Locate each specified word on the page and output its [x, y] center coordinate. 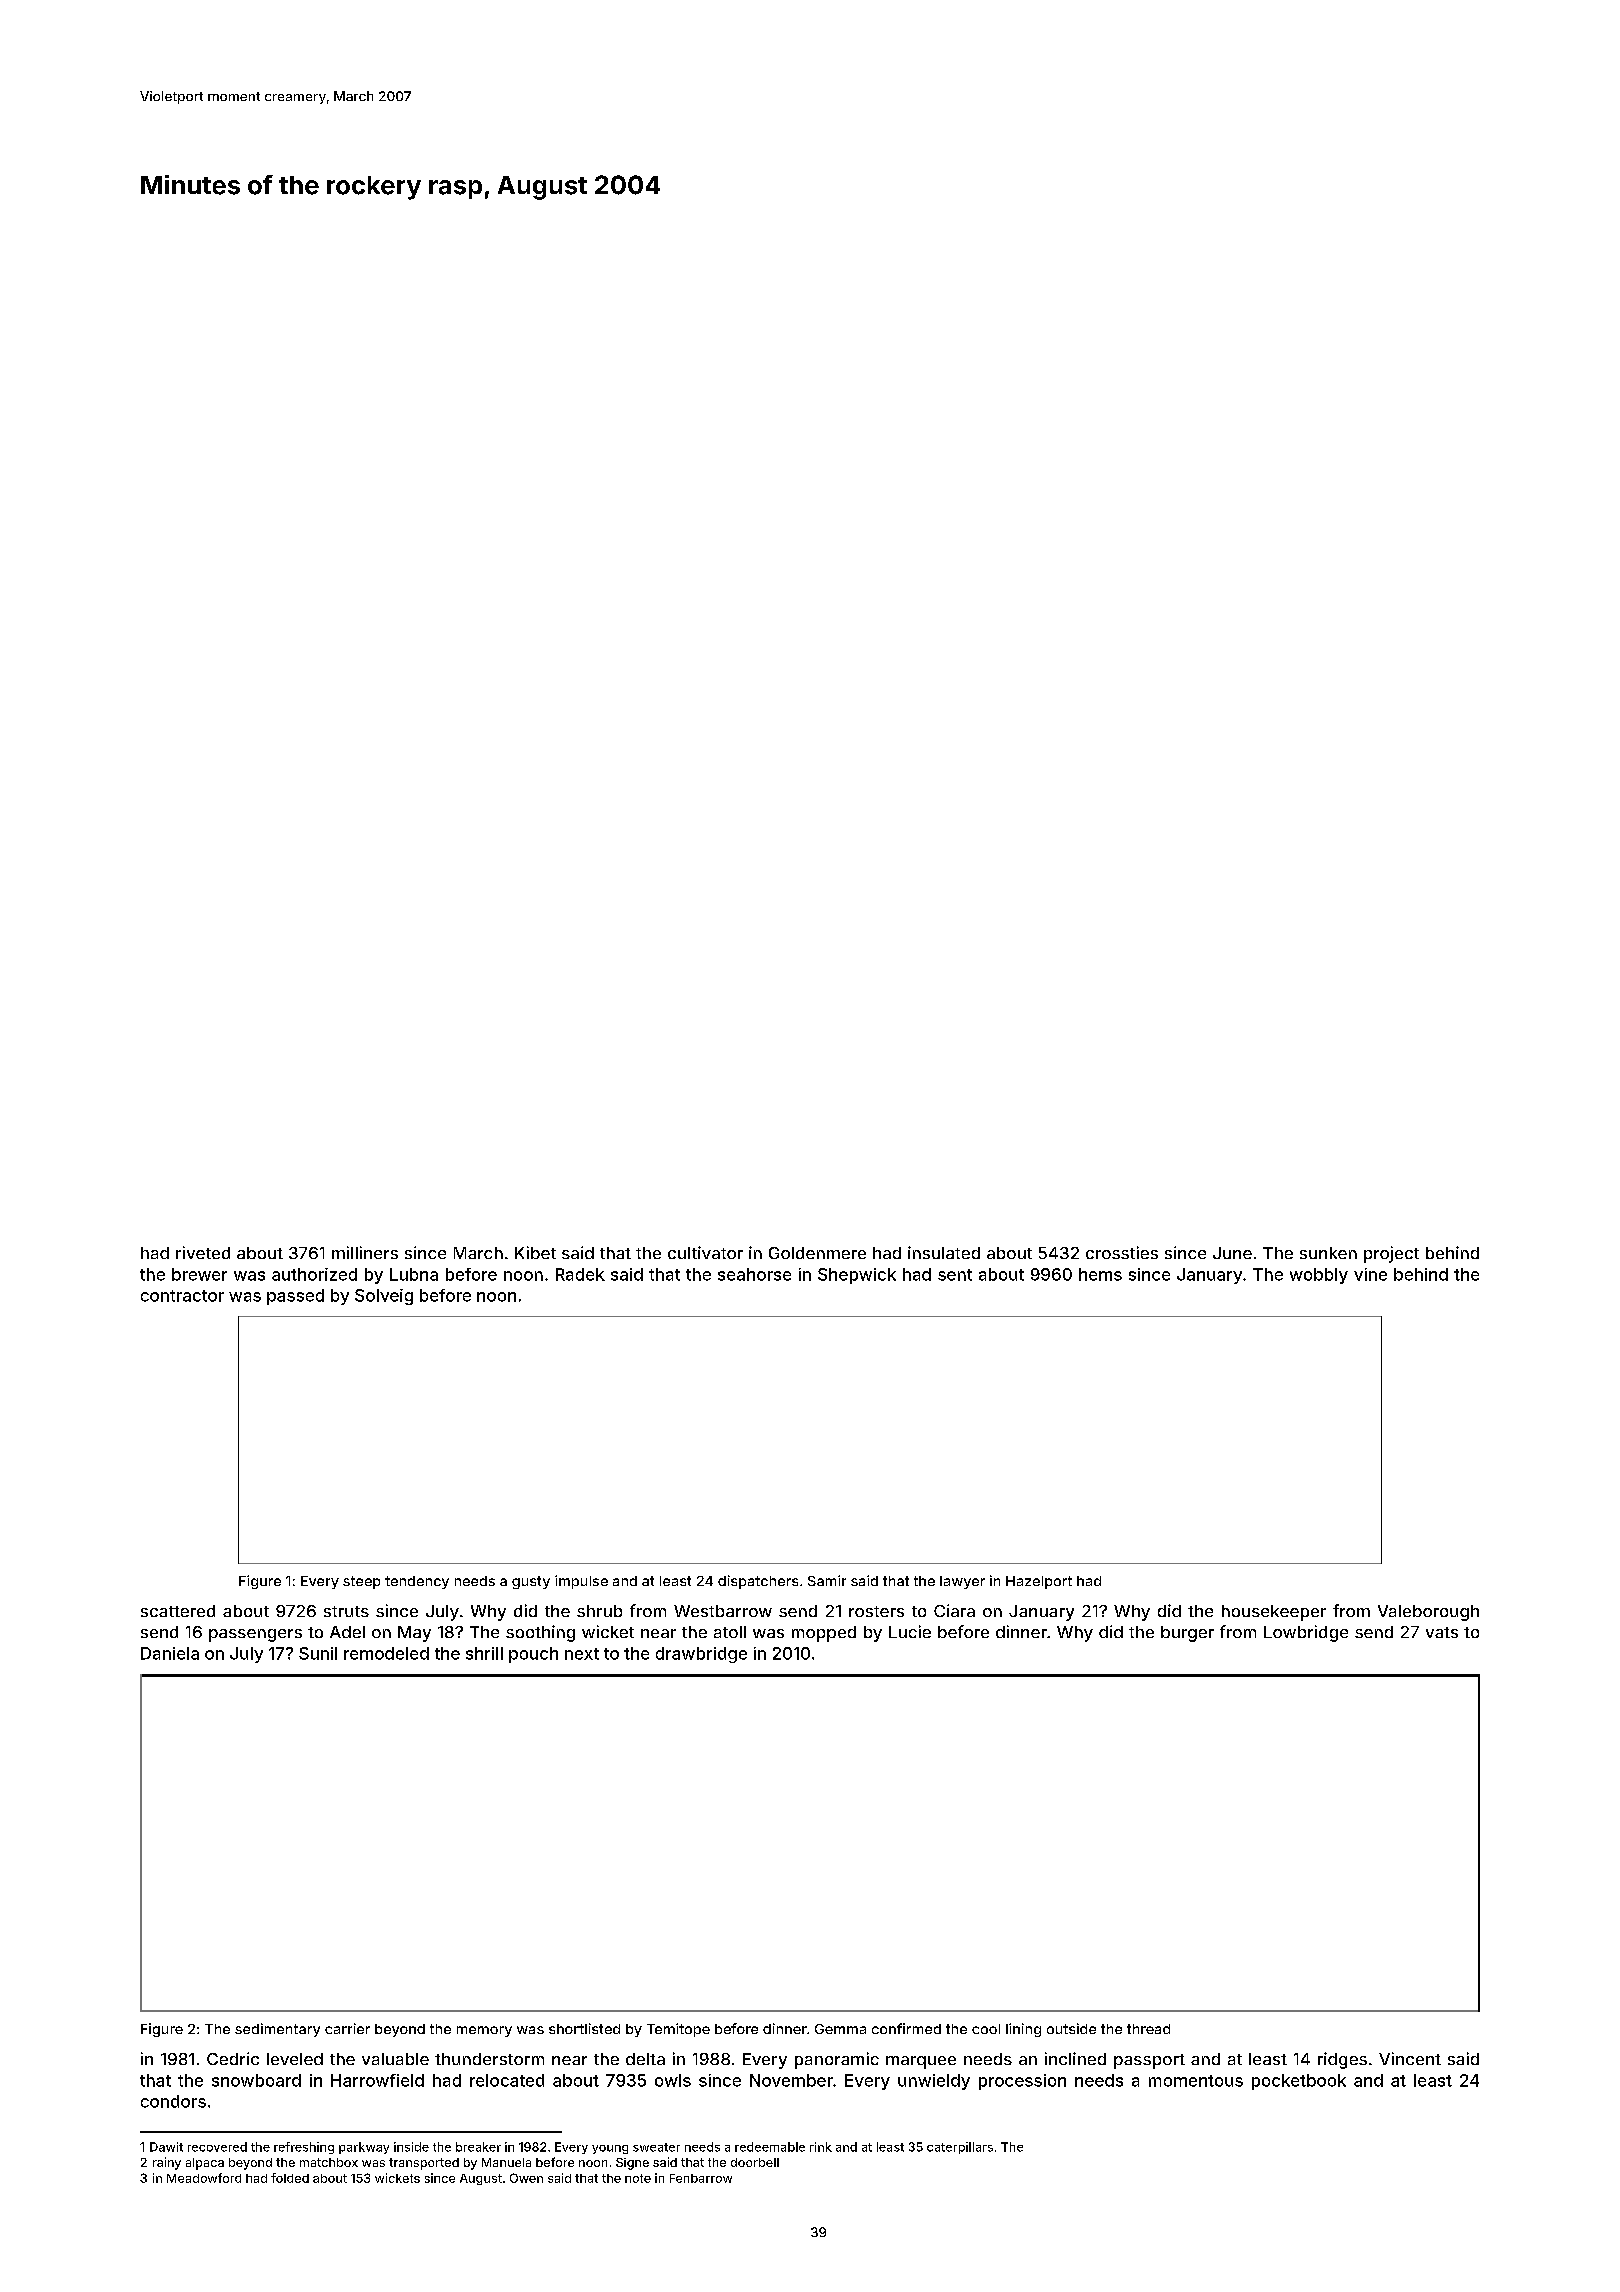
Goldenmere [817, 1253]
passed [295, 1297]
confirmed [906, 2028]
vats [1442, 1632]
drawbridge [701, 1655]
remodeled [386, 1653]
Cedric [233, 2058]
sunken [1328, 1253]
